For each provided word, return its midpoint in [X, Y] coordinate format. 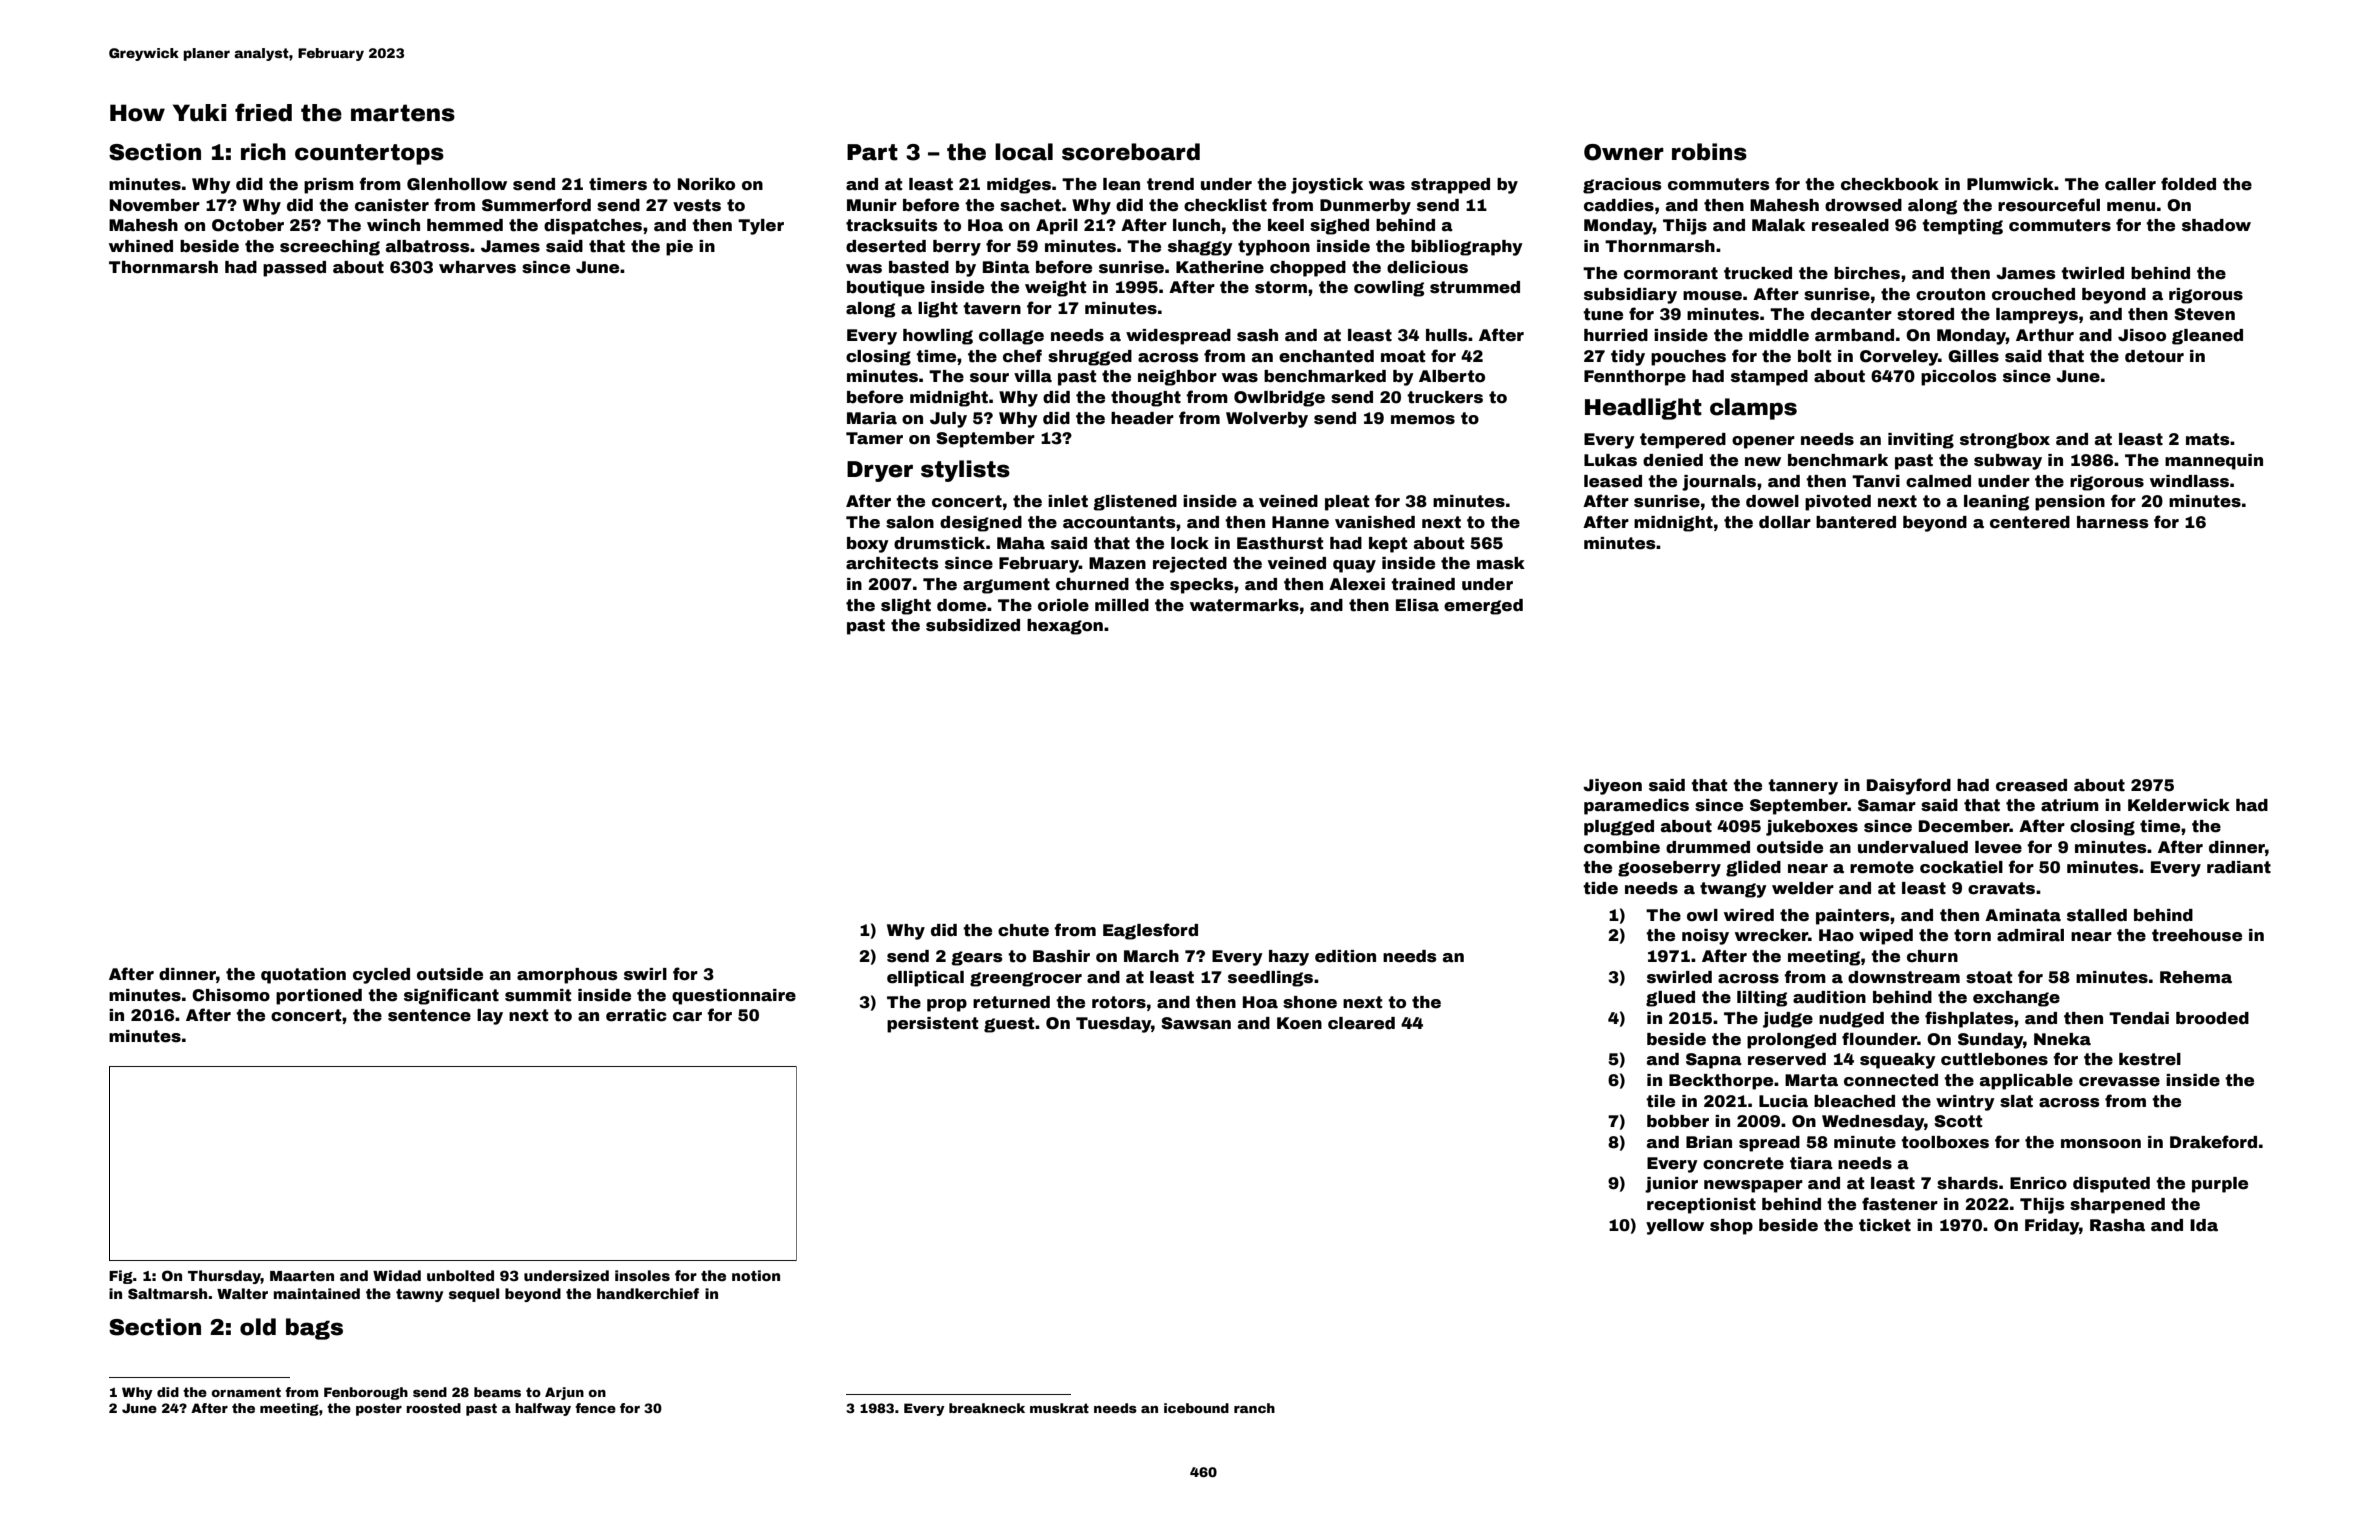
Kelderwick [2179, 805]
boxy [868, 545]
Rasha [2117, 1225]
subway [2008, 462]
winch [393, 225]
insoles [642, 1275]
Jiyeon [1612, 787]
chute [1023, 930]
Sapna [1714, 1061]
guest [1009, 1025]
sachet [1030, 205]
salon [910, 522]
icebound [1196, 1408]
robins [1709, 152]
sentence [429, 1015]
